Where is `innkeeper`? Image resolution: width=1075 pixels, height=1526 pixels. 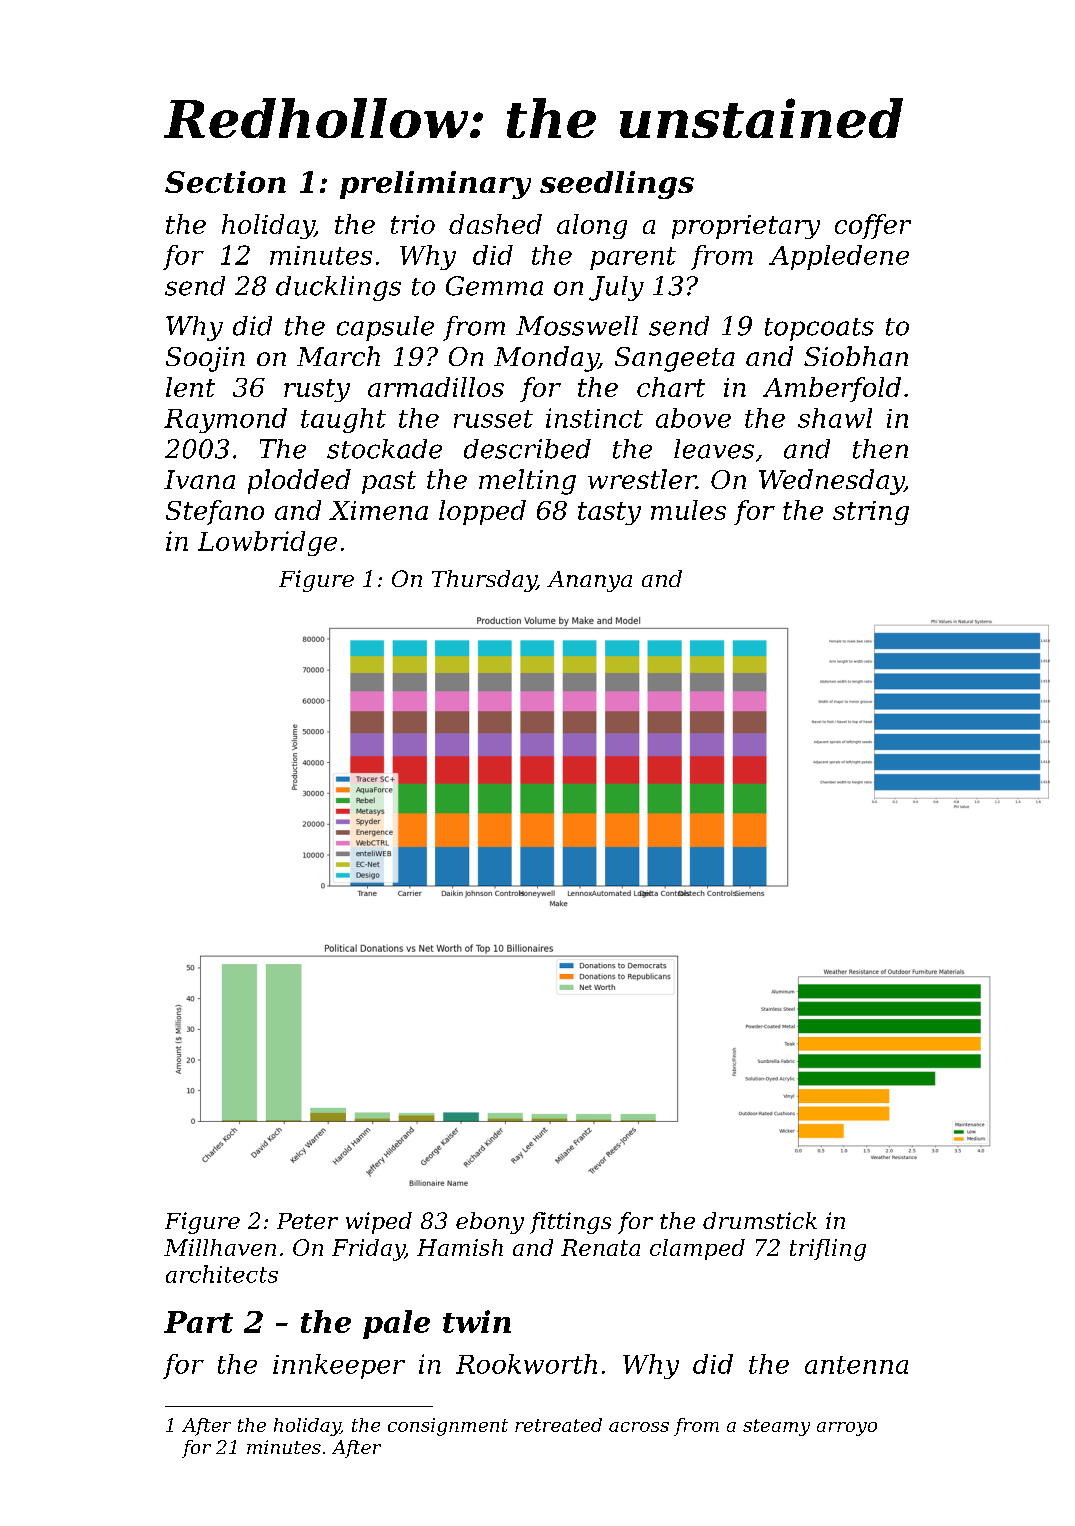
innkeeper is located at coordinates (339, 1366).
